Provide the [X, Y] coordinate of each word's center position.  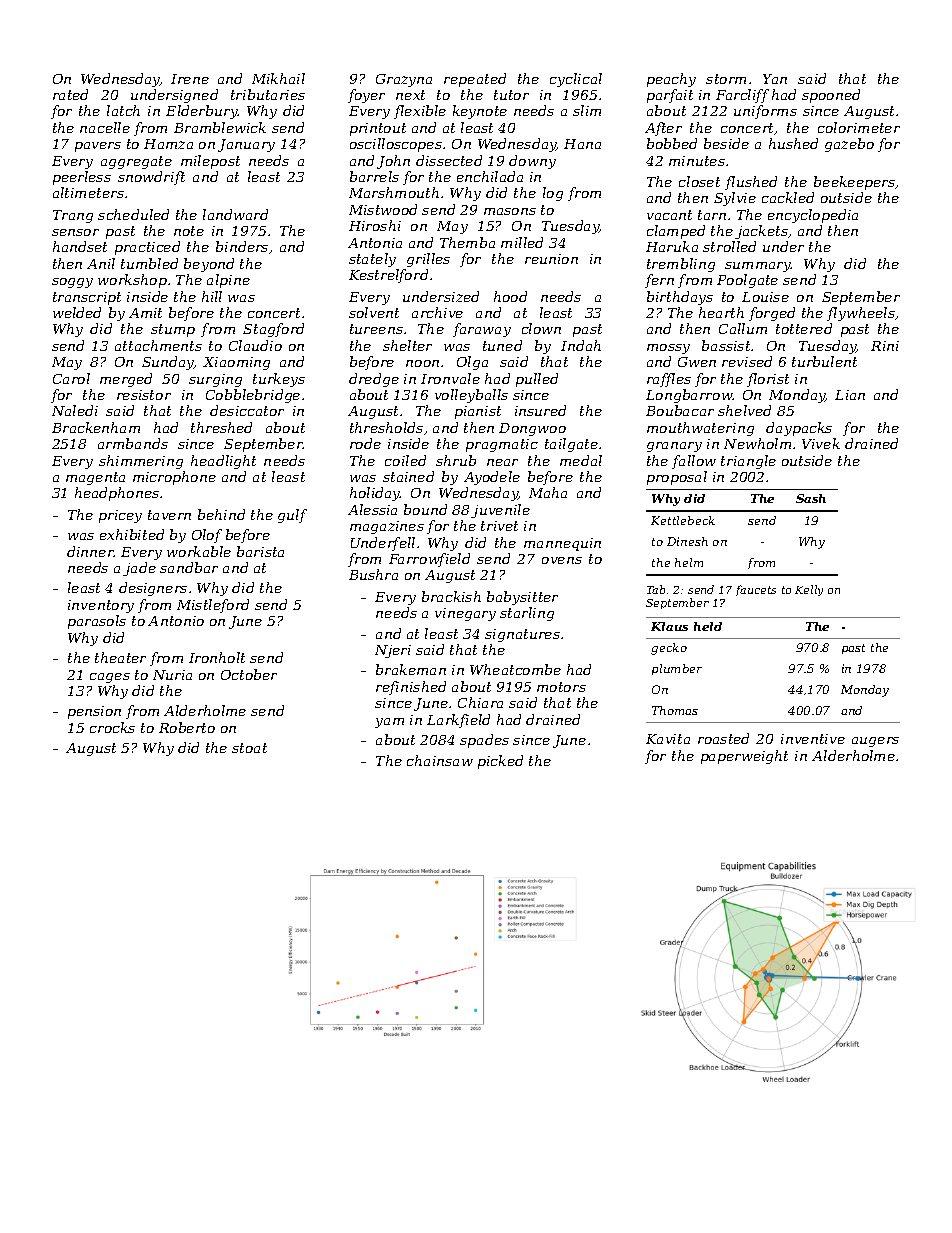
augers [875, 742]
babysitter [522, 598]
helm [689, 562]
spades [484, 741]
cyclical [576, 80]
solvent [374, 312]
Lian [850, 395]
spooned [831, 96]
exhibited [132, 534]
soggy [72, 283]
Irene [190, 79]
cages [110, 678]
